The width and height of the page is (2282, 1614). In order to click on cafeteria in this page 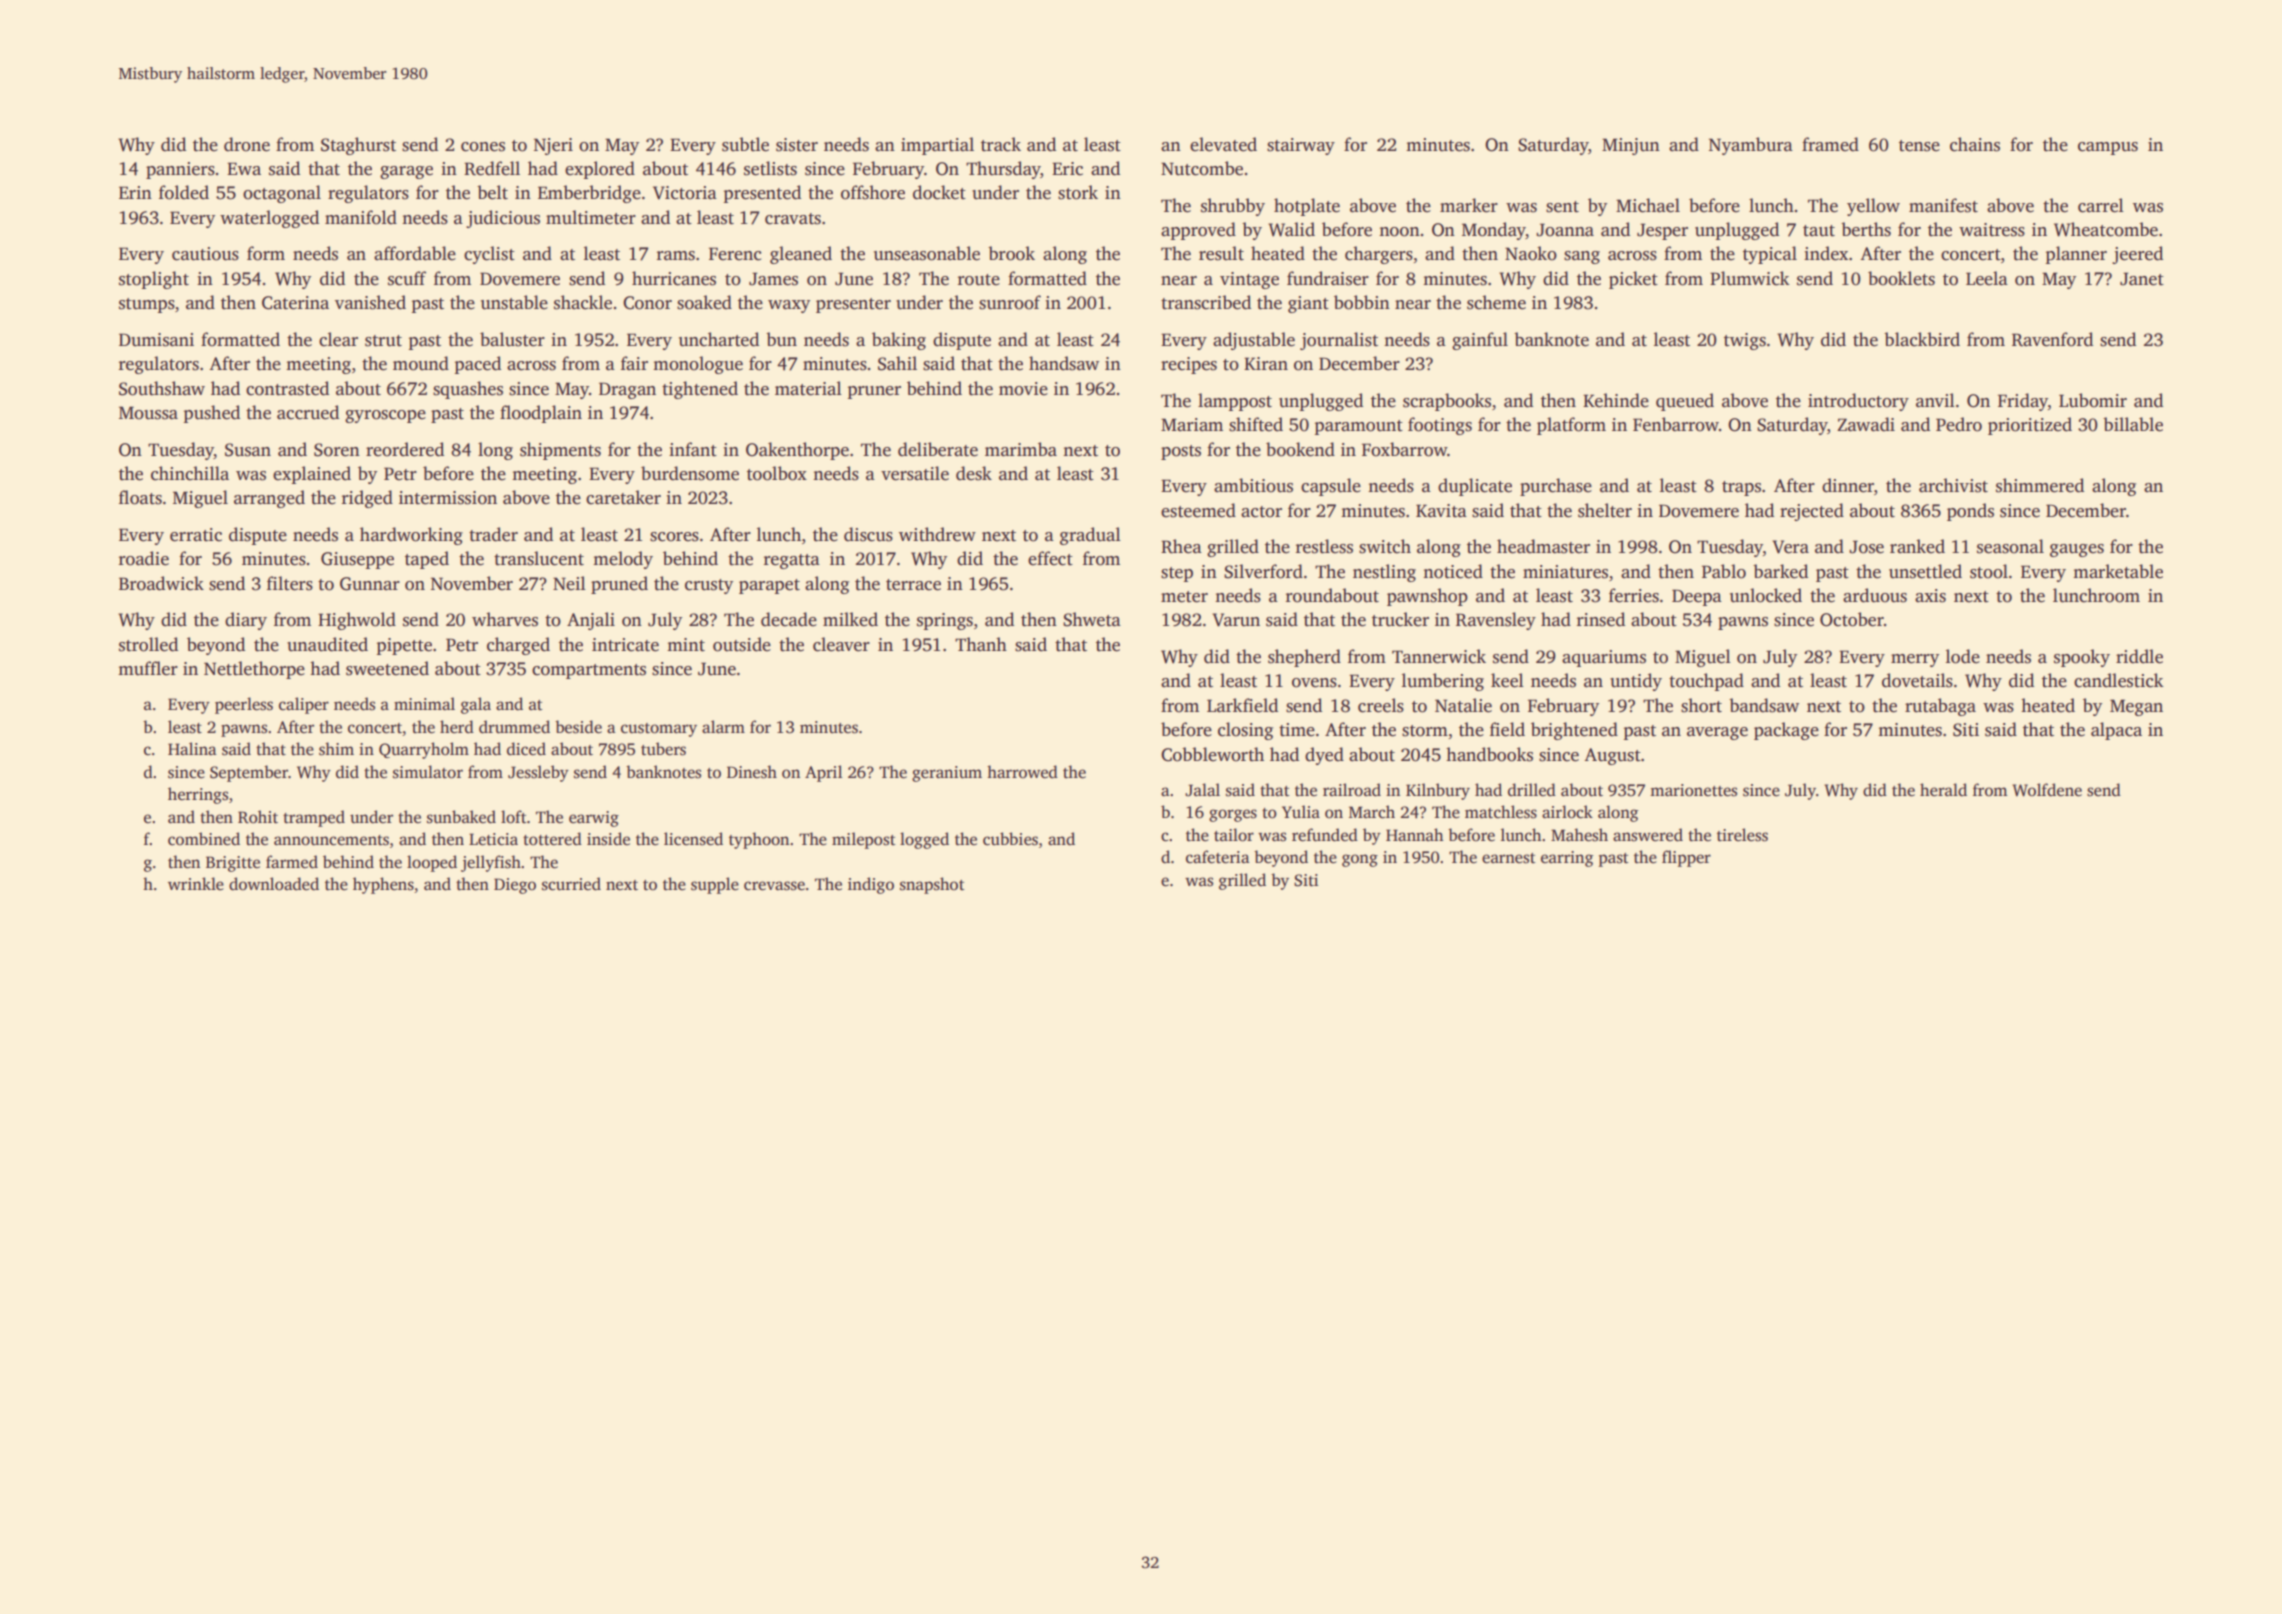, I will do `click(1218, 857)`.
